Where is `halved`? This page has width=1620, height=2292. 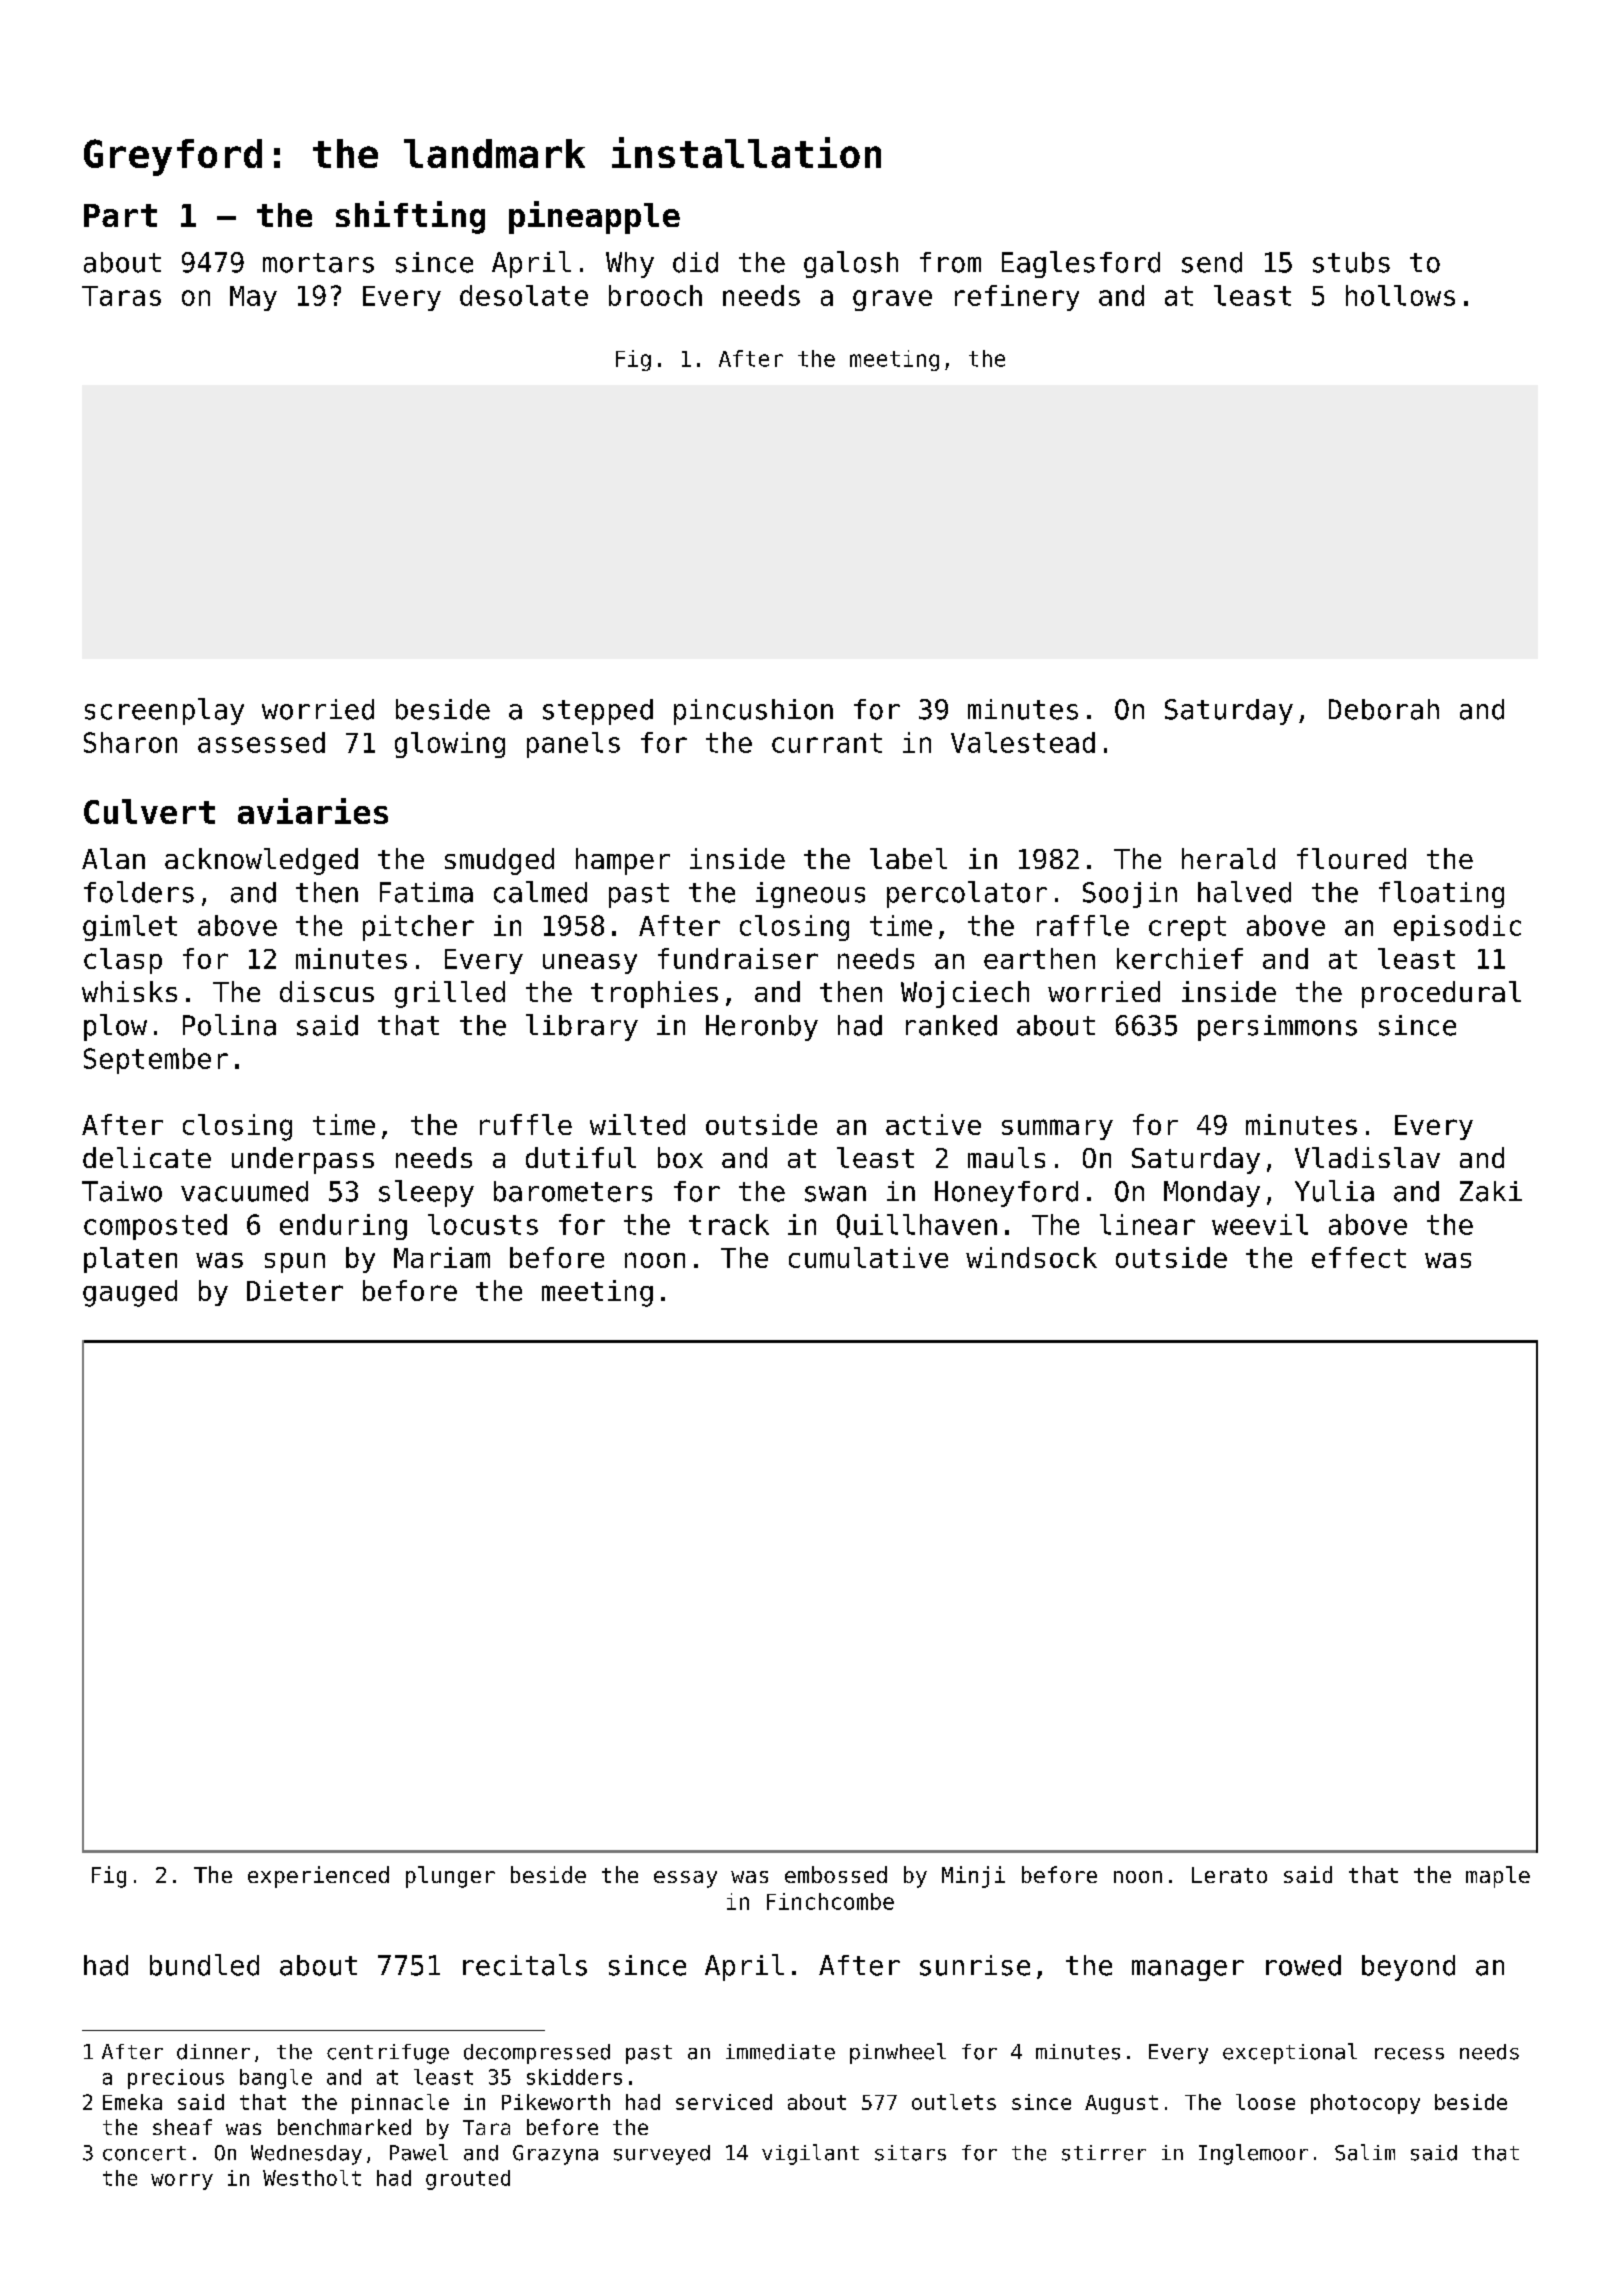 halved is located at coordinates (1244, 892).
